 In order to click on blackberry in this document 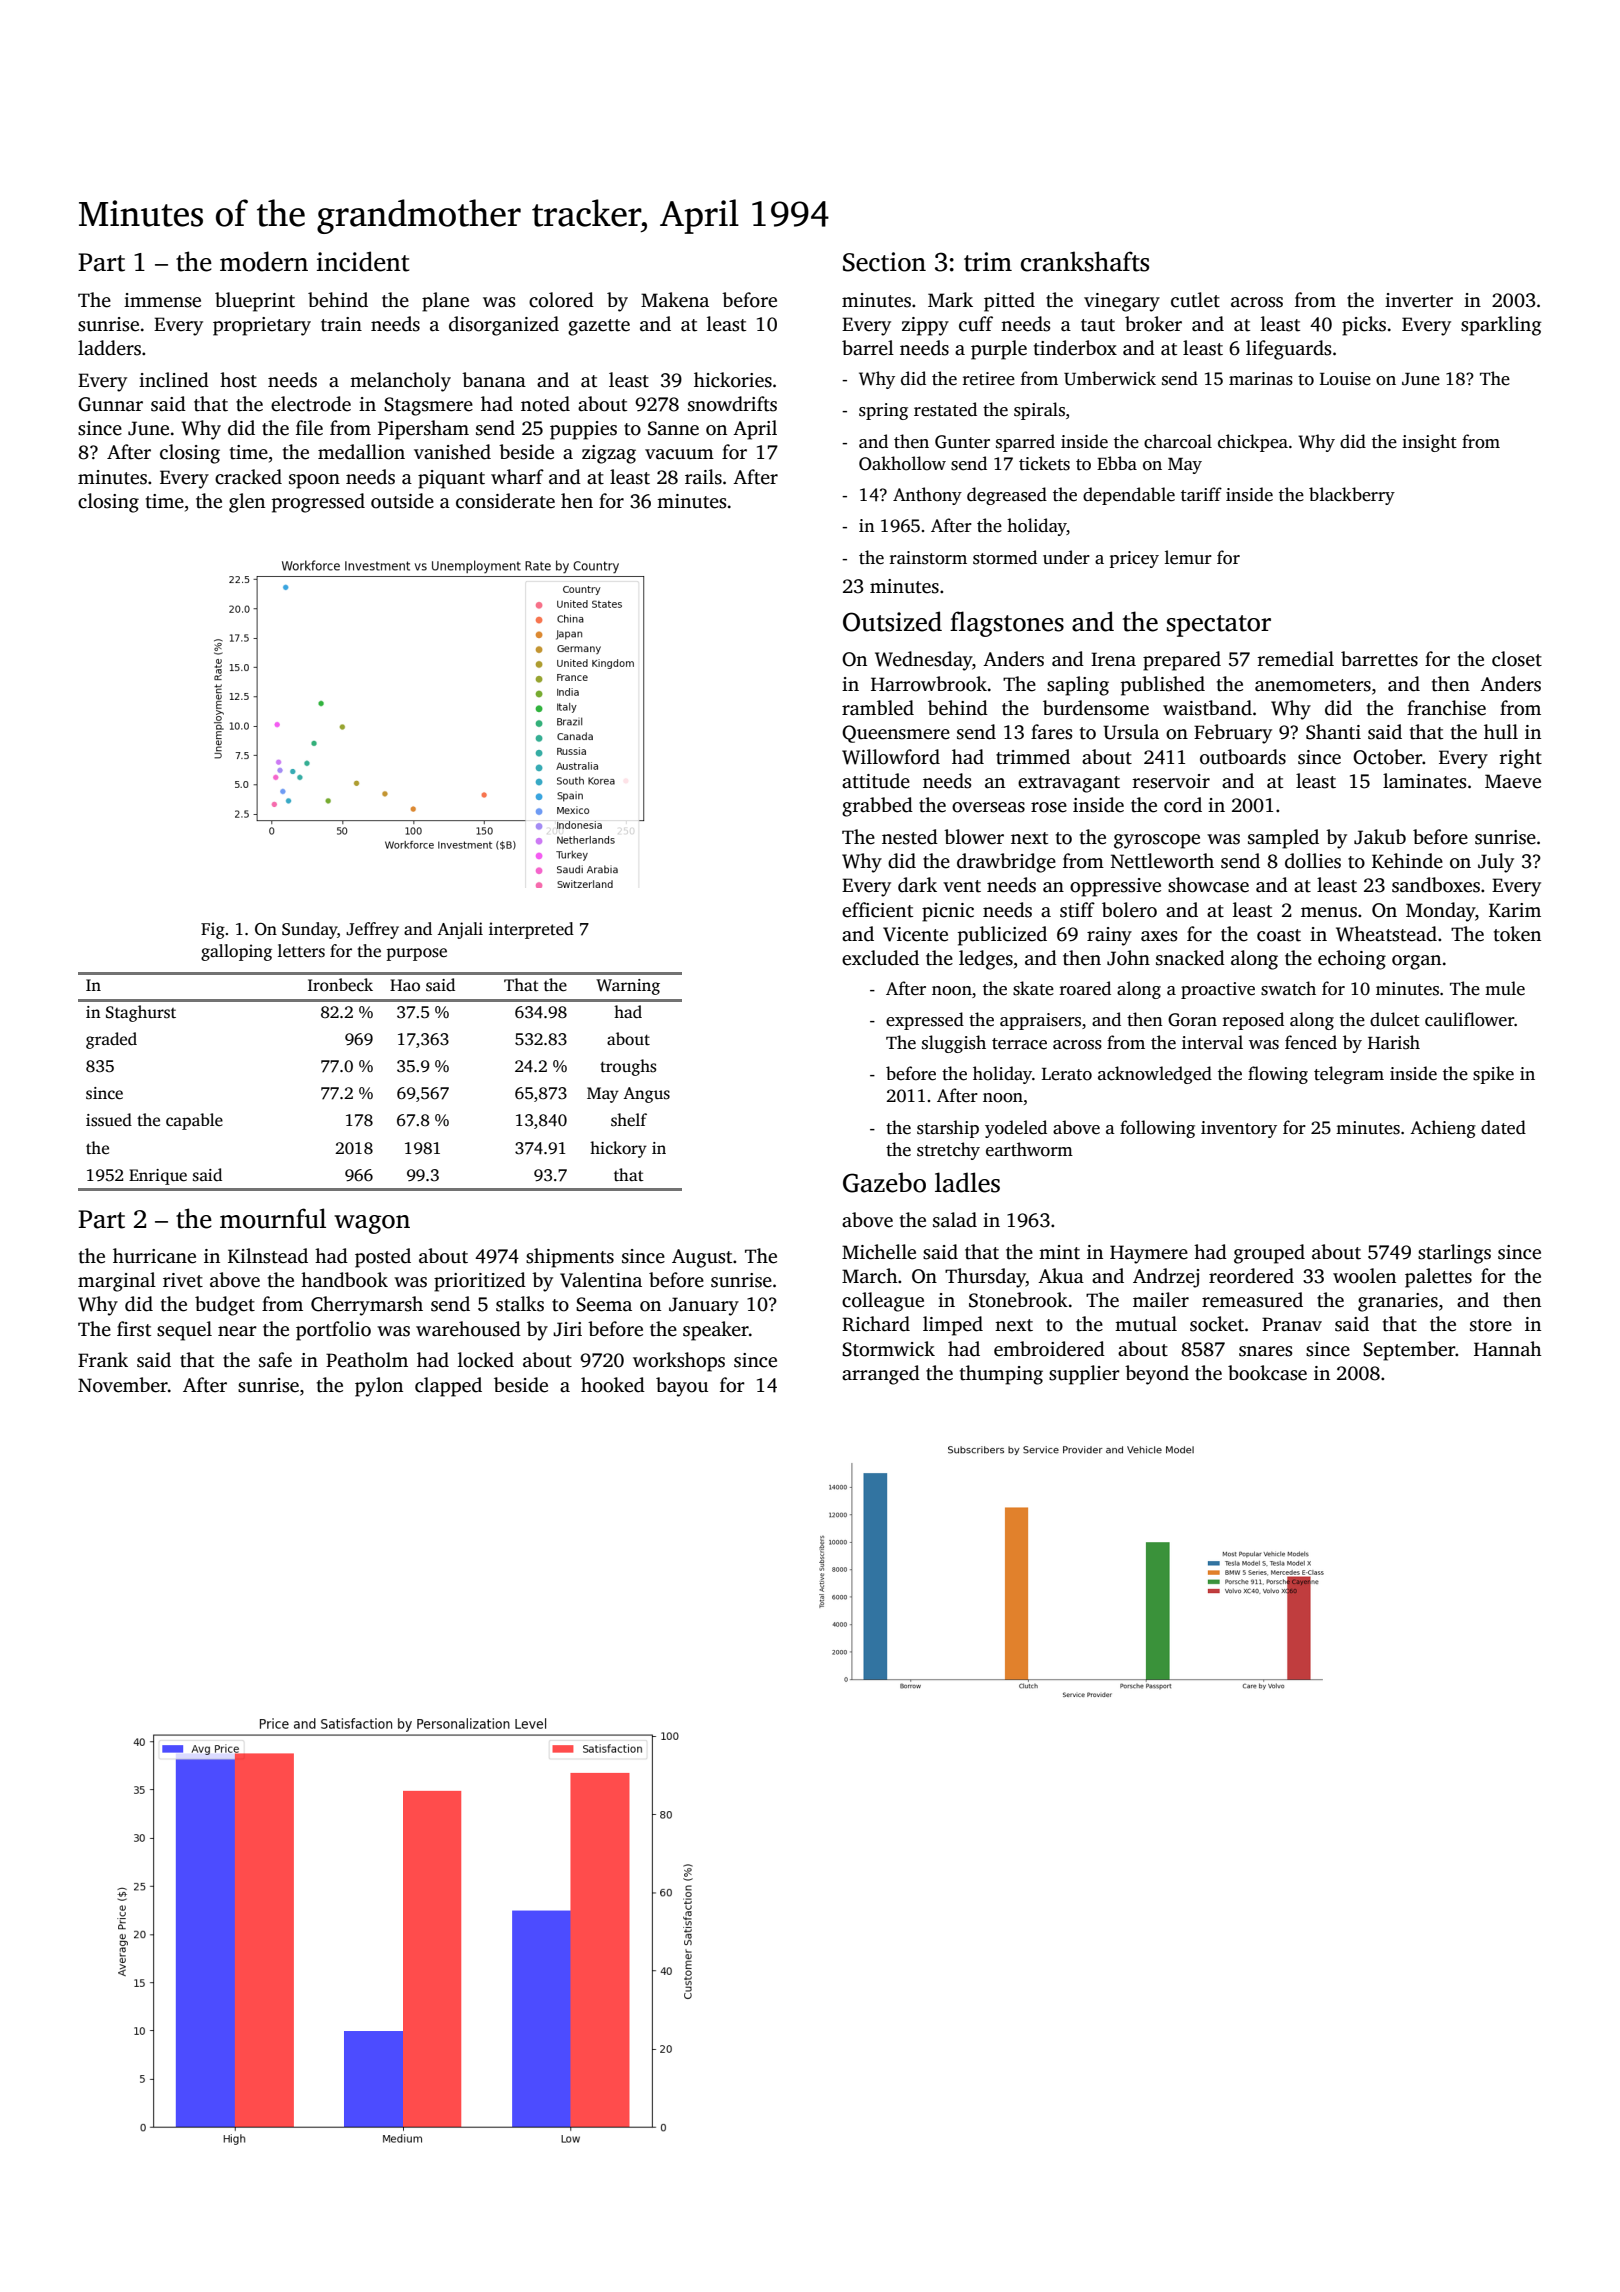, I will do `click(1352, 496)`.
